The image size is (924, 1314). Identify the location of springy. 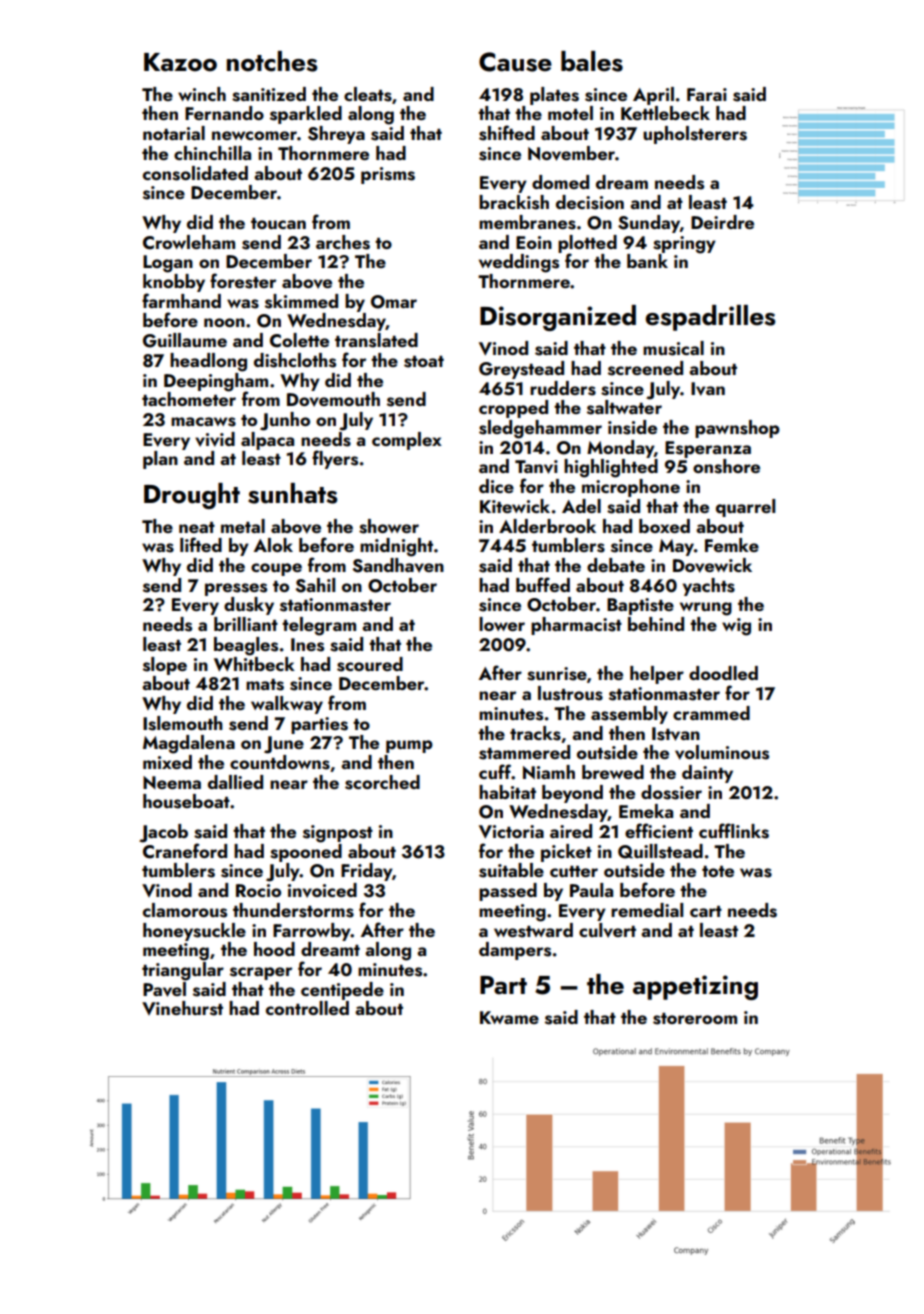
(684, 245).
